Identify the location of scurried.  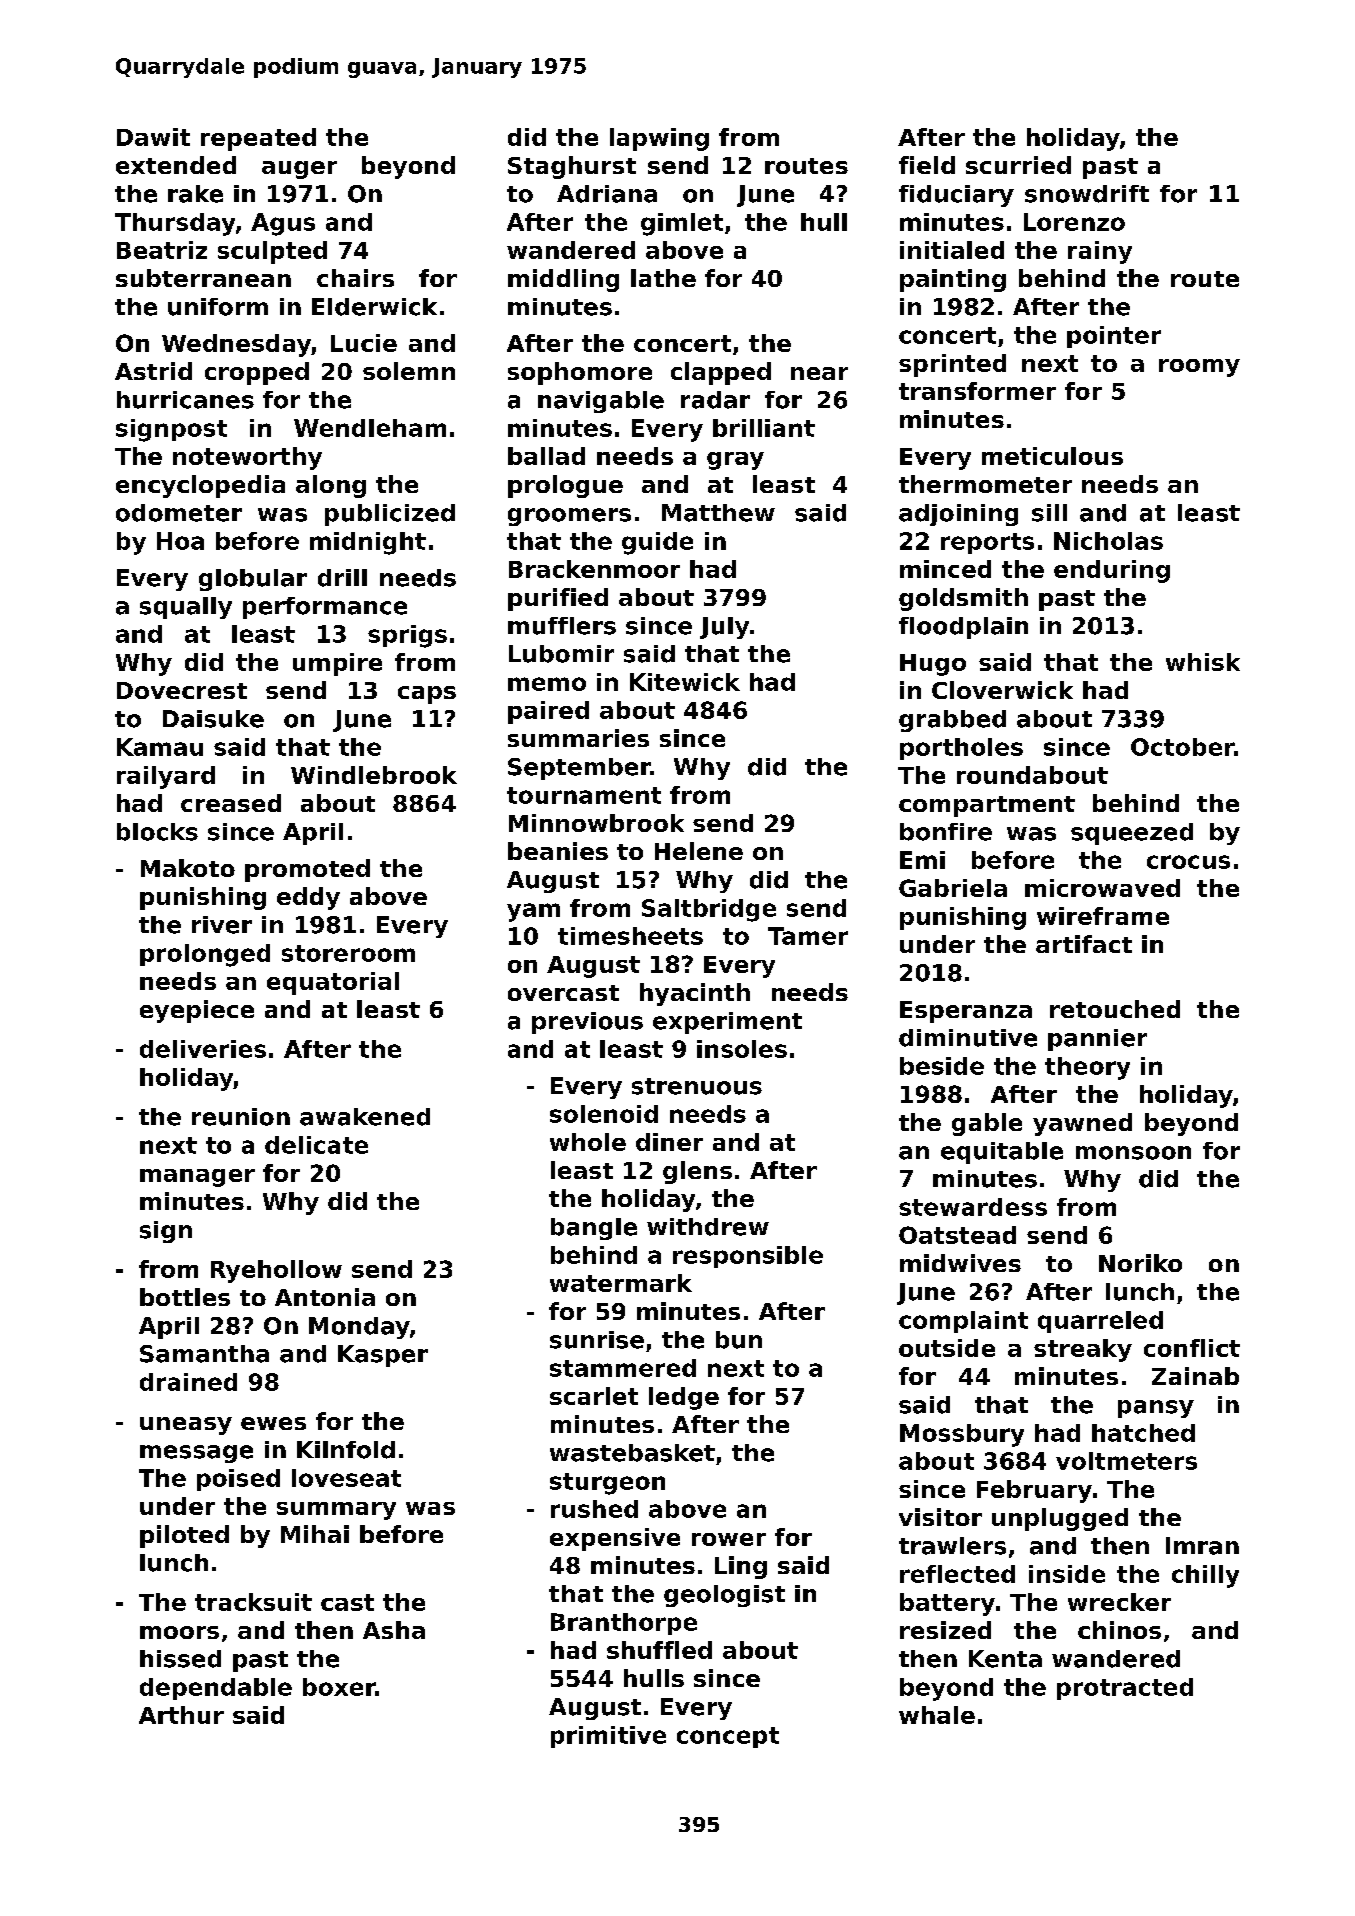
(1018, 165).
